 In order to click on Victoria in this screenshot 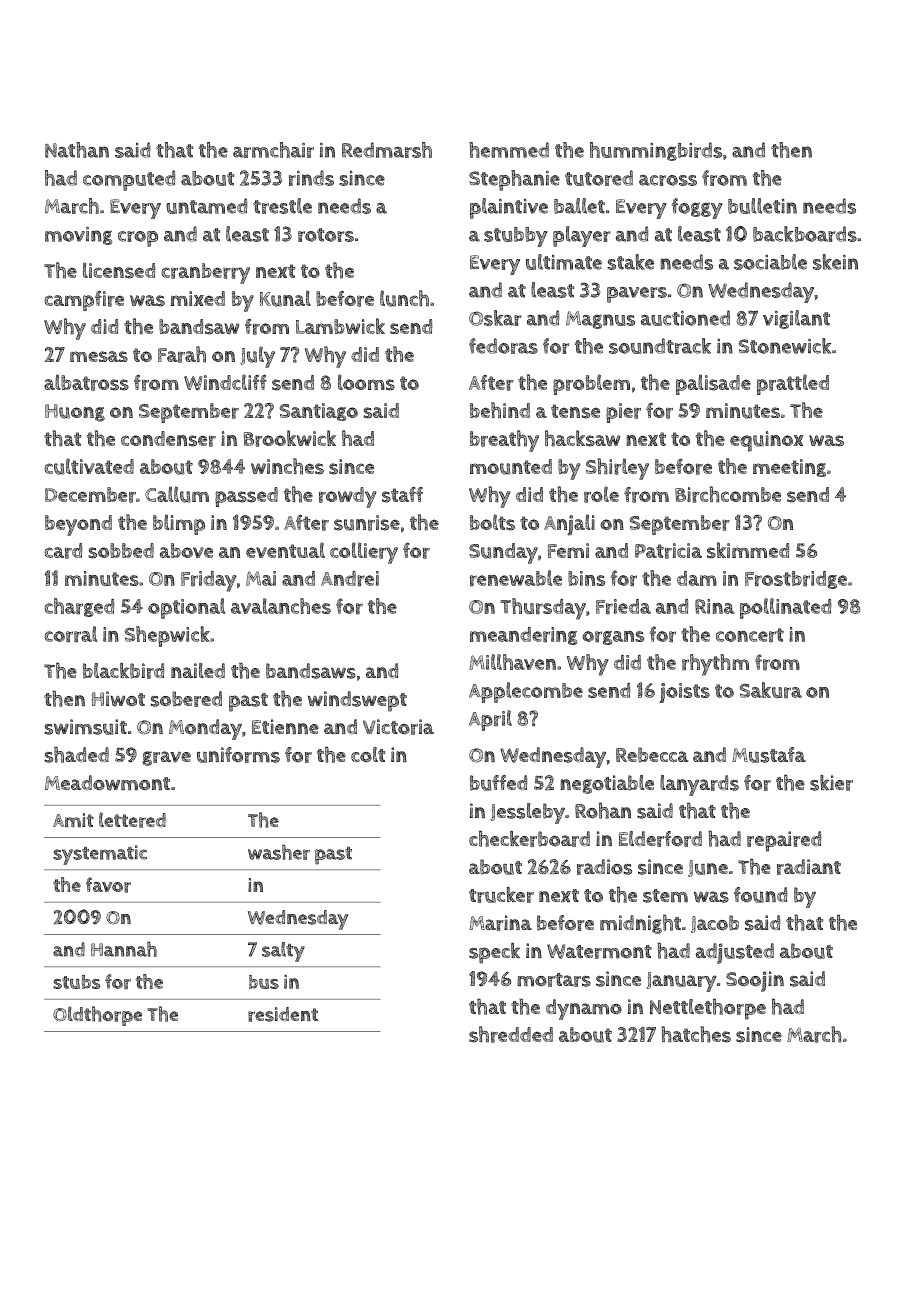, I will do `click(398, 727)`.
